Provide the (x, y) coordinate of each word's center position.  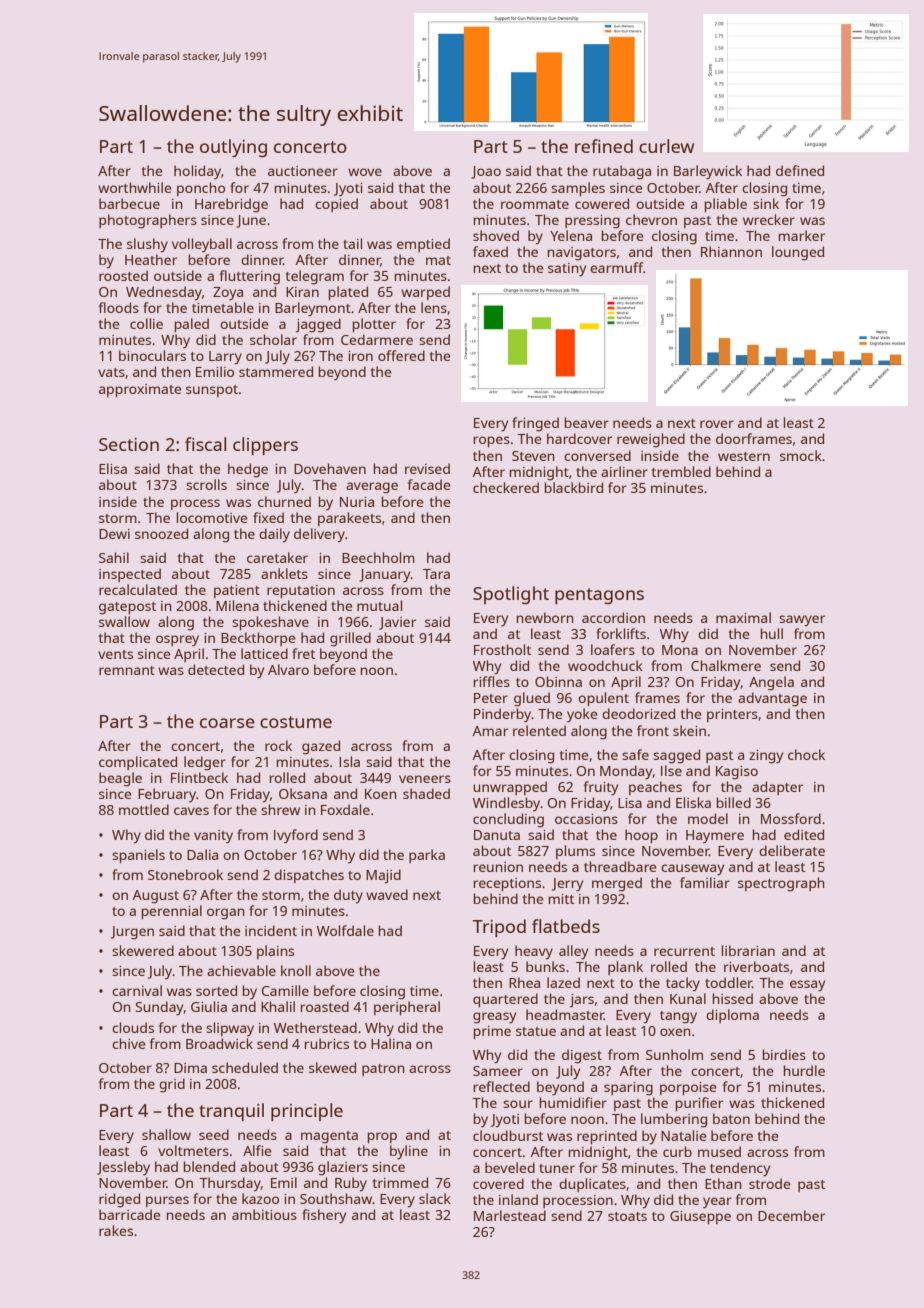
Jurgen (132, 933)
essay (807, 986)
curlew (666, 146)
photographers (148, 221)
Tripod (499, 928)
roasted (324, 1006)
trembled (681, 471)
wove (365, 172)
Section (129, 444)
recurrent (684, 951)
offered (401, 355)
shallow (166, 1134)
